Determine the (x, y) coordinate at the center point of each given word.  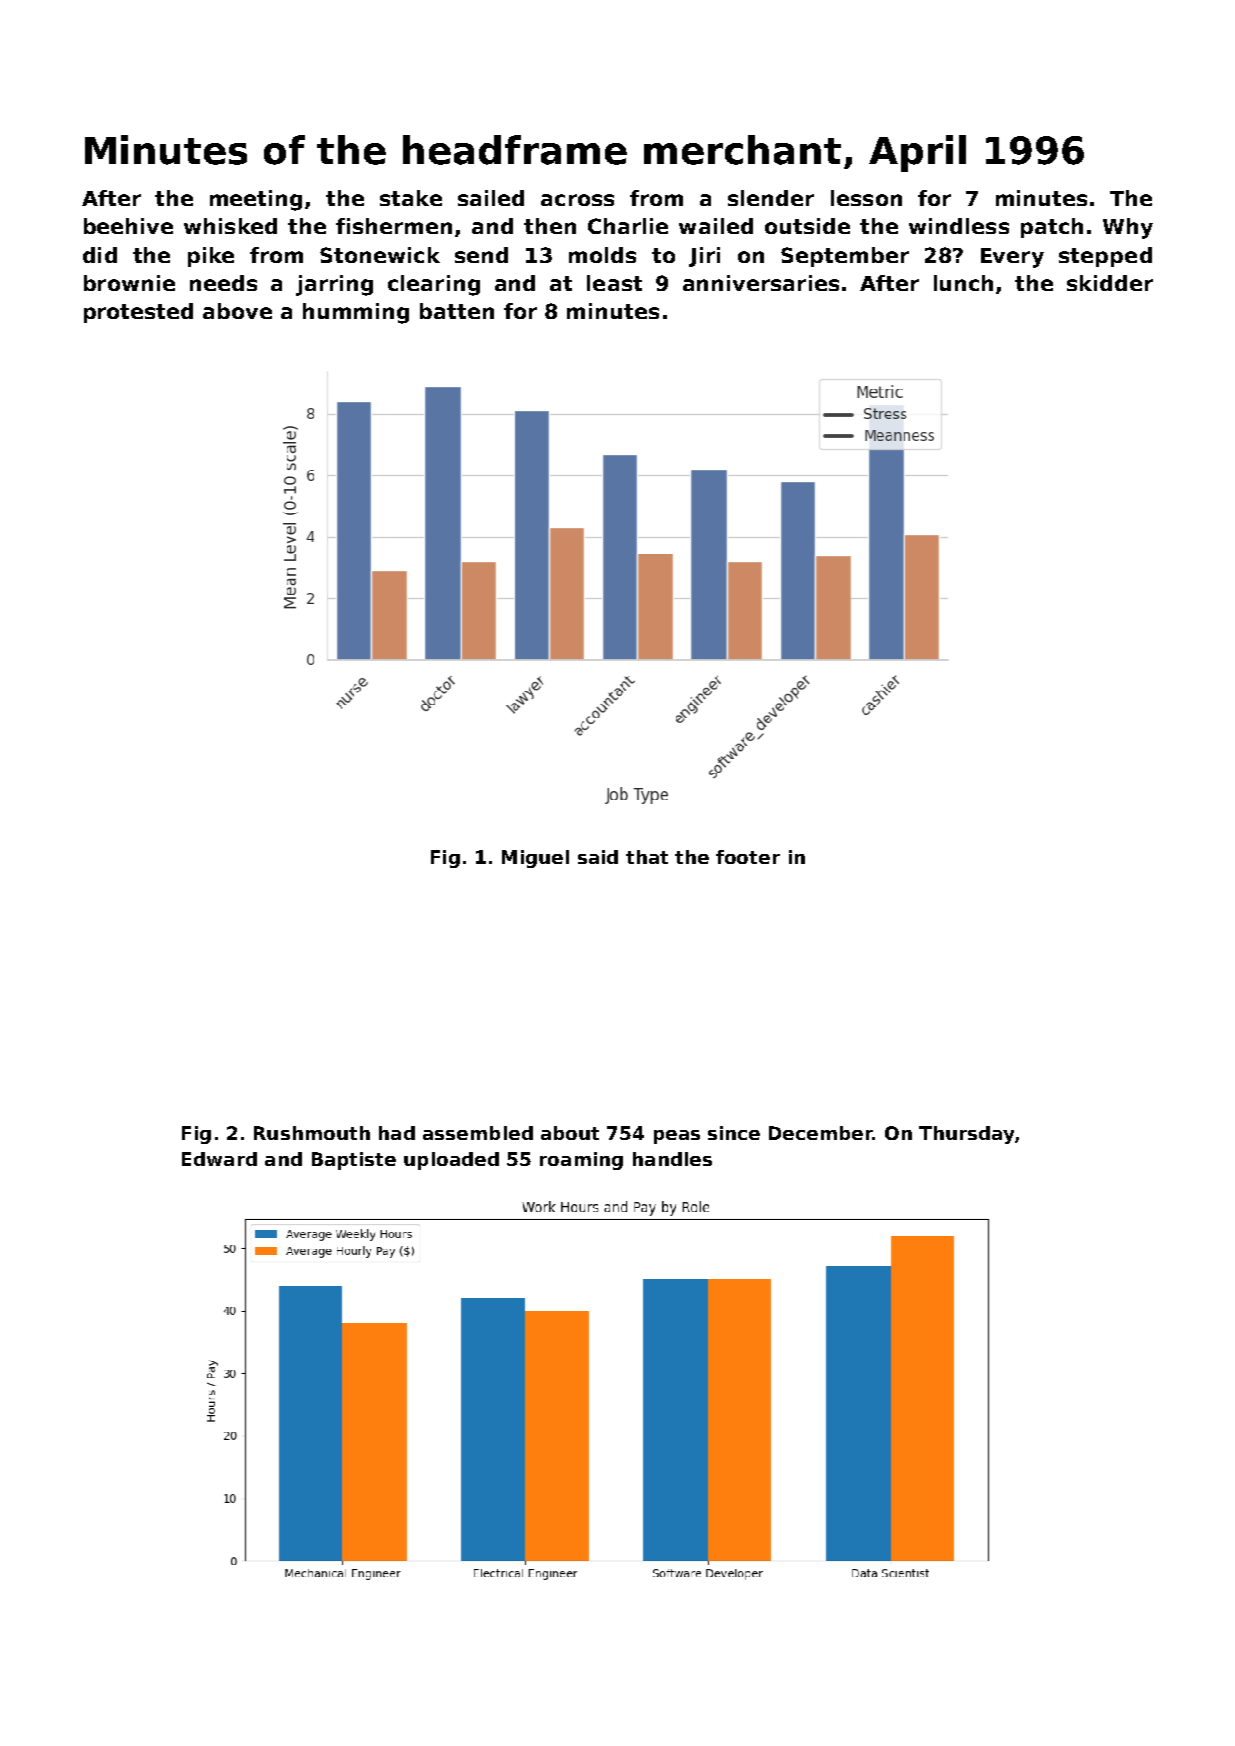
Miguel (535, 859)
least (614, 283)
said (598, 857)
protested (138, 313)
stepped (1105, 257)
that (647, 857)
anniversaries (761, 283)
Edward (219, 1159)
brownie (129, 283)
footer (748, 857)
